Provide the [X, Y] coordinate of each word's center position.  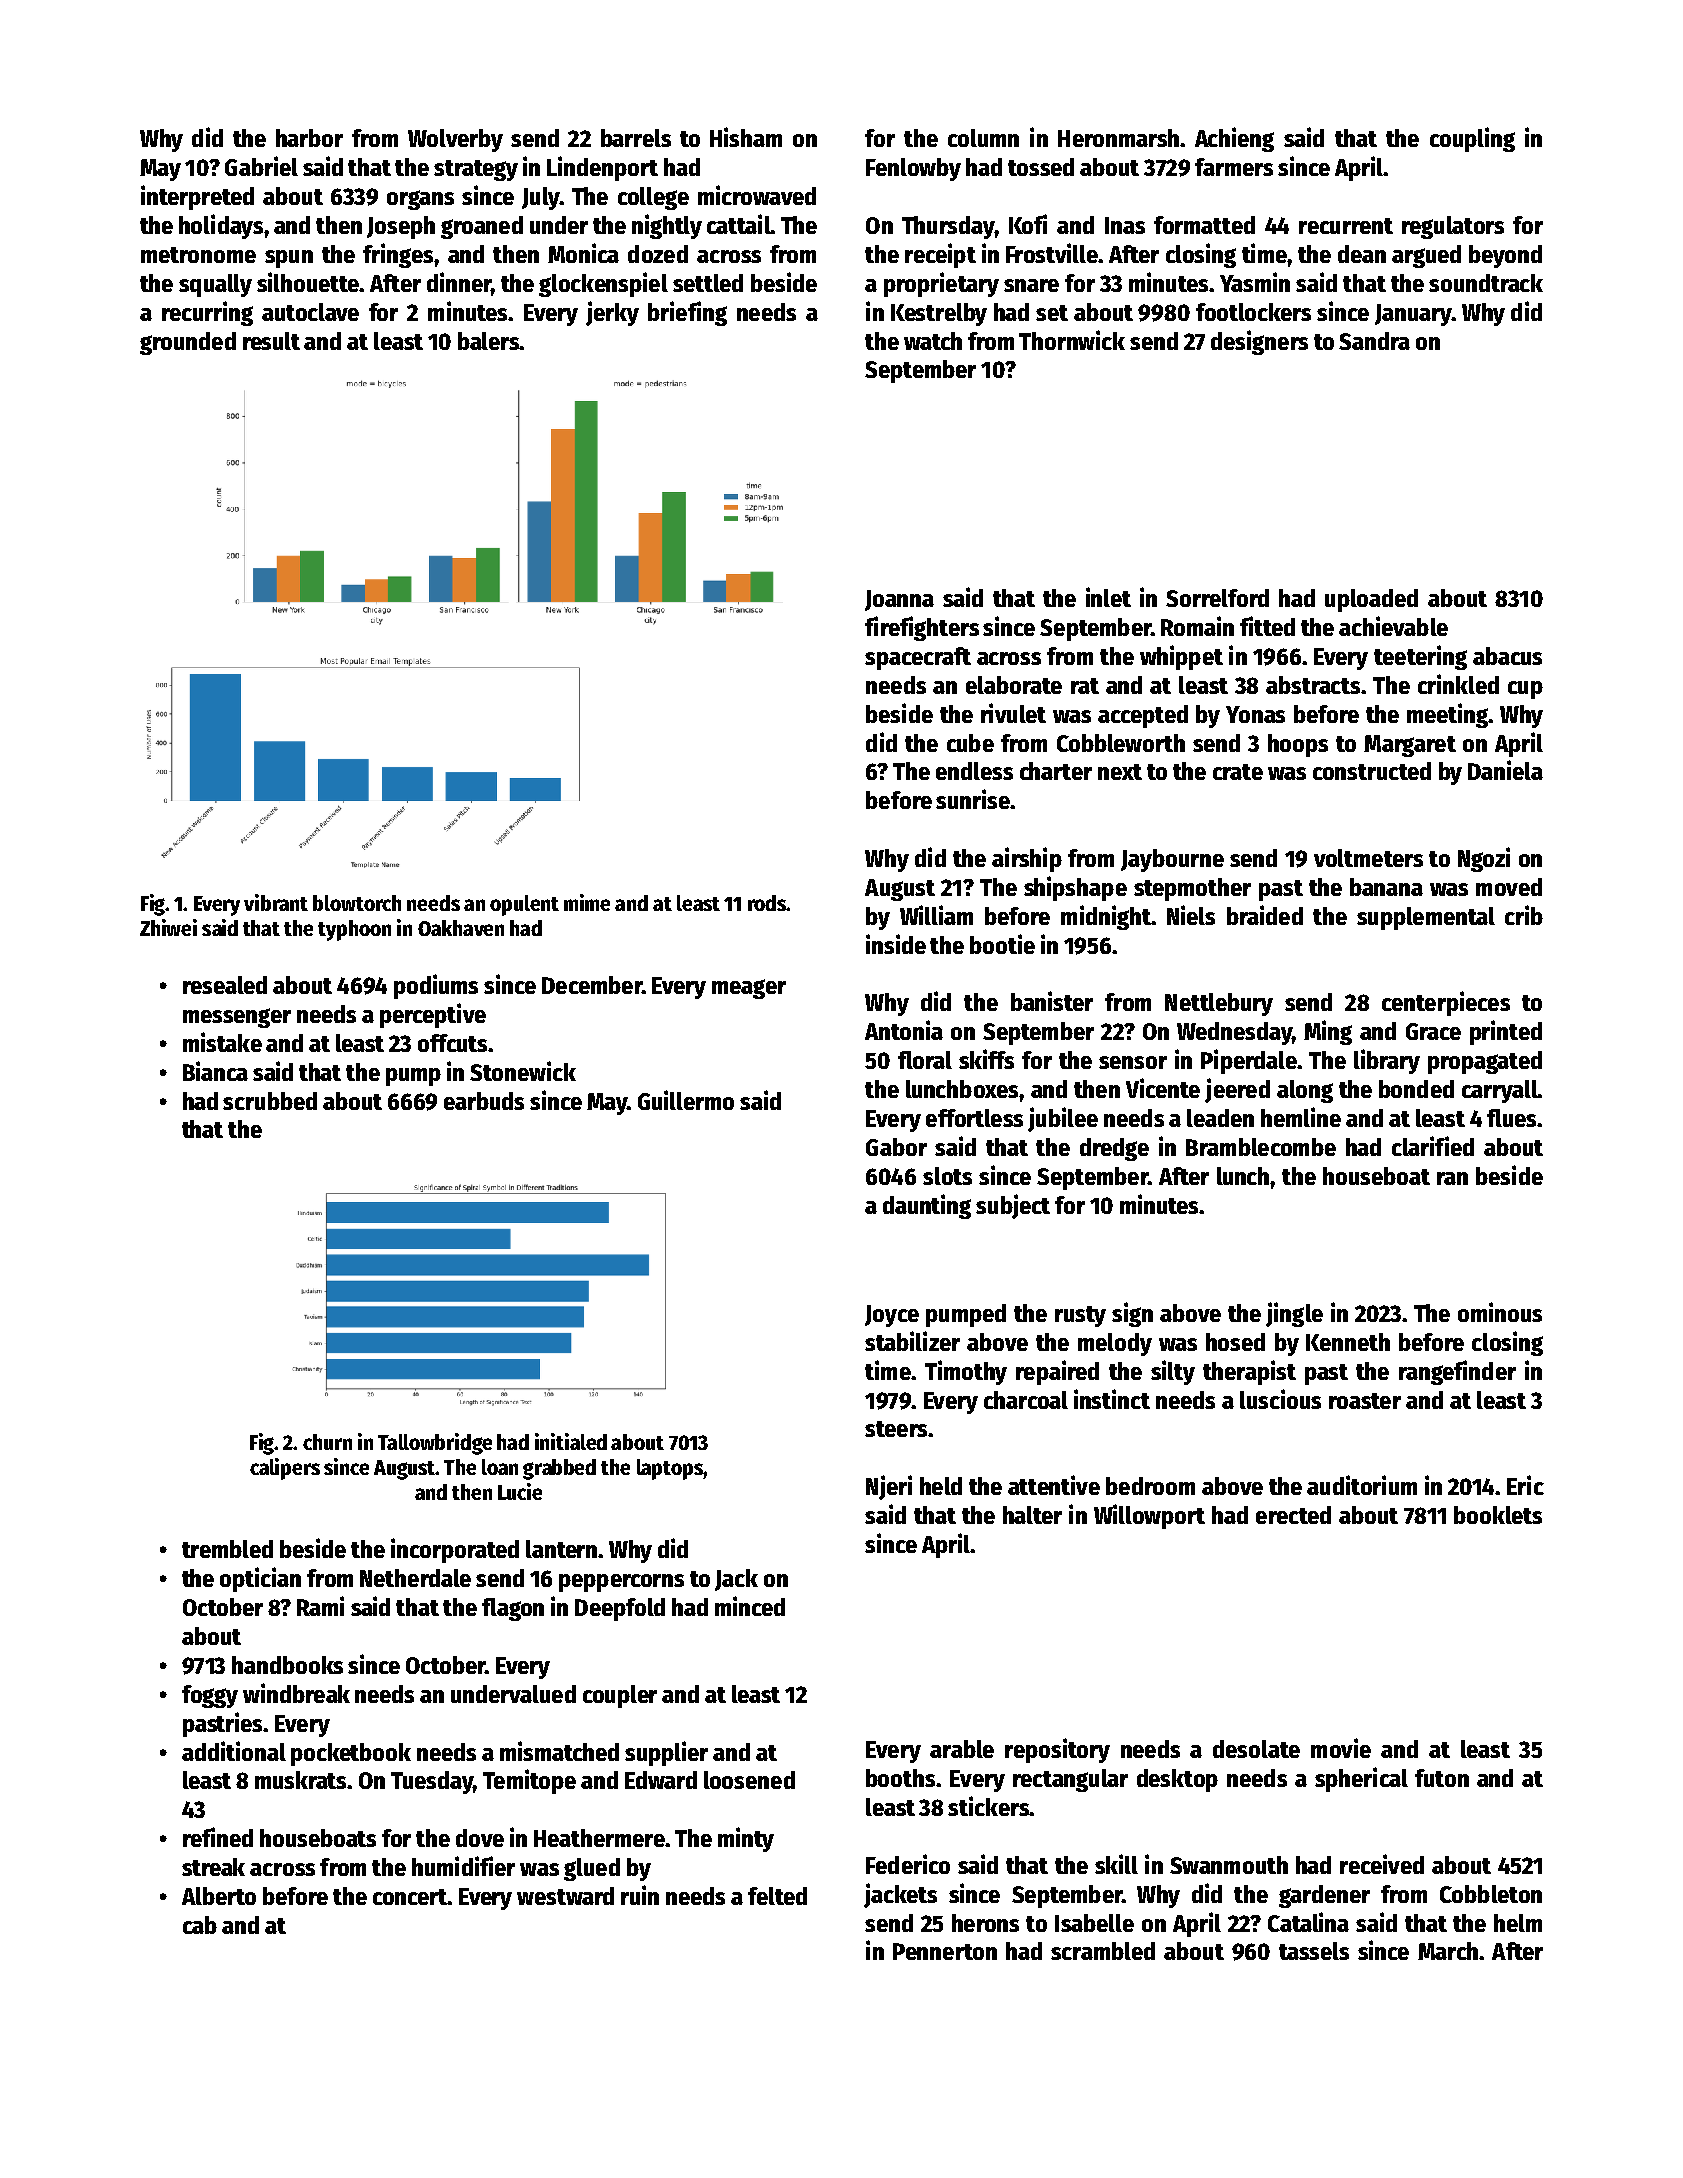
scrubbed [270, 1101]
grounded [188, 343]
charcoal [1026, 1400]
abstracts [1313, 685]
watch [933, 341]
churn [327, 1442]
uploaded [1371, 600]
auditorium [1362, 1485]
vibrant [276, 902]
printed [1506, 1032]
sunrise [973, 799]
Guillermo [686, 1100]
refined [218, 1837]
